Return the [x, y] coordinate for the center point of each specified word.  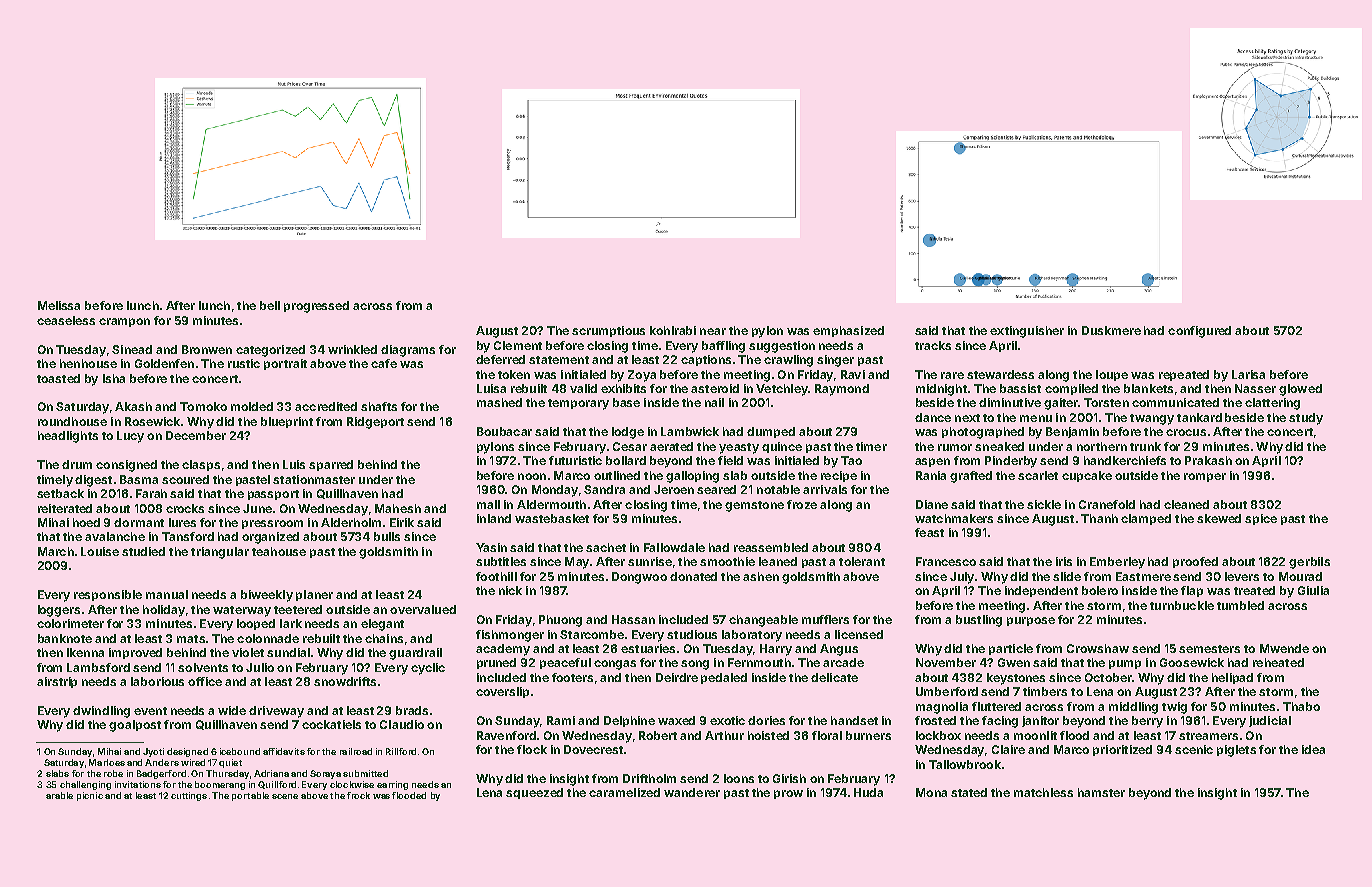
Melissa [59, 305]
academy [503, 650]
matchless [1043, 792]
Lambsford [98, 667]
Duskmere [1111, 330]
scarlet [1038, 475]
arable [59, 795]
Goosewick [1192, 662]
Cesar [630, 446]
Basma [139, 479]
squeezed [534, 793]
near [713, 331]
